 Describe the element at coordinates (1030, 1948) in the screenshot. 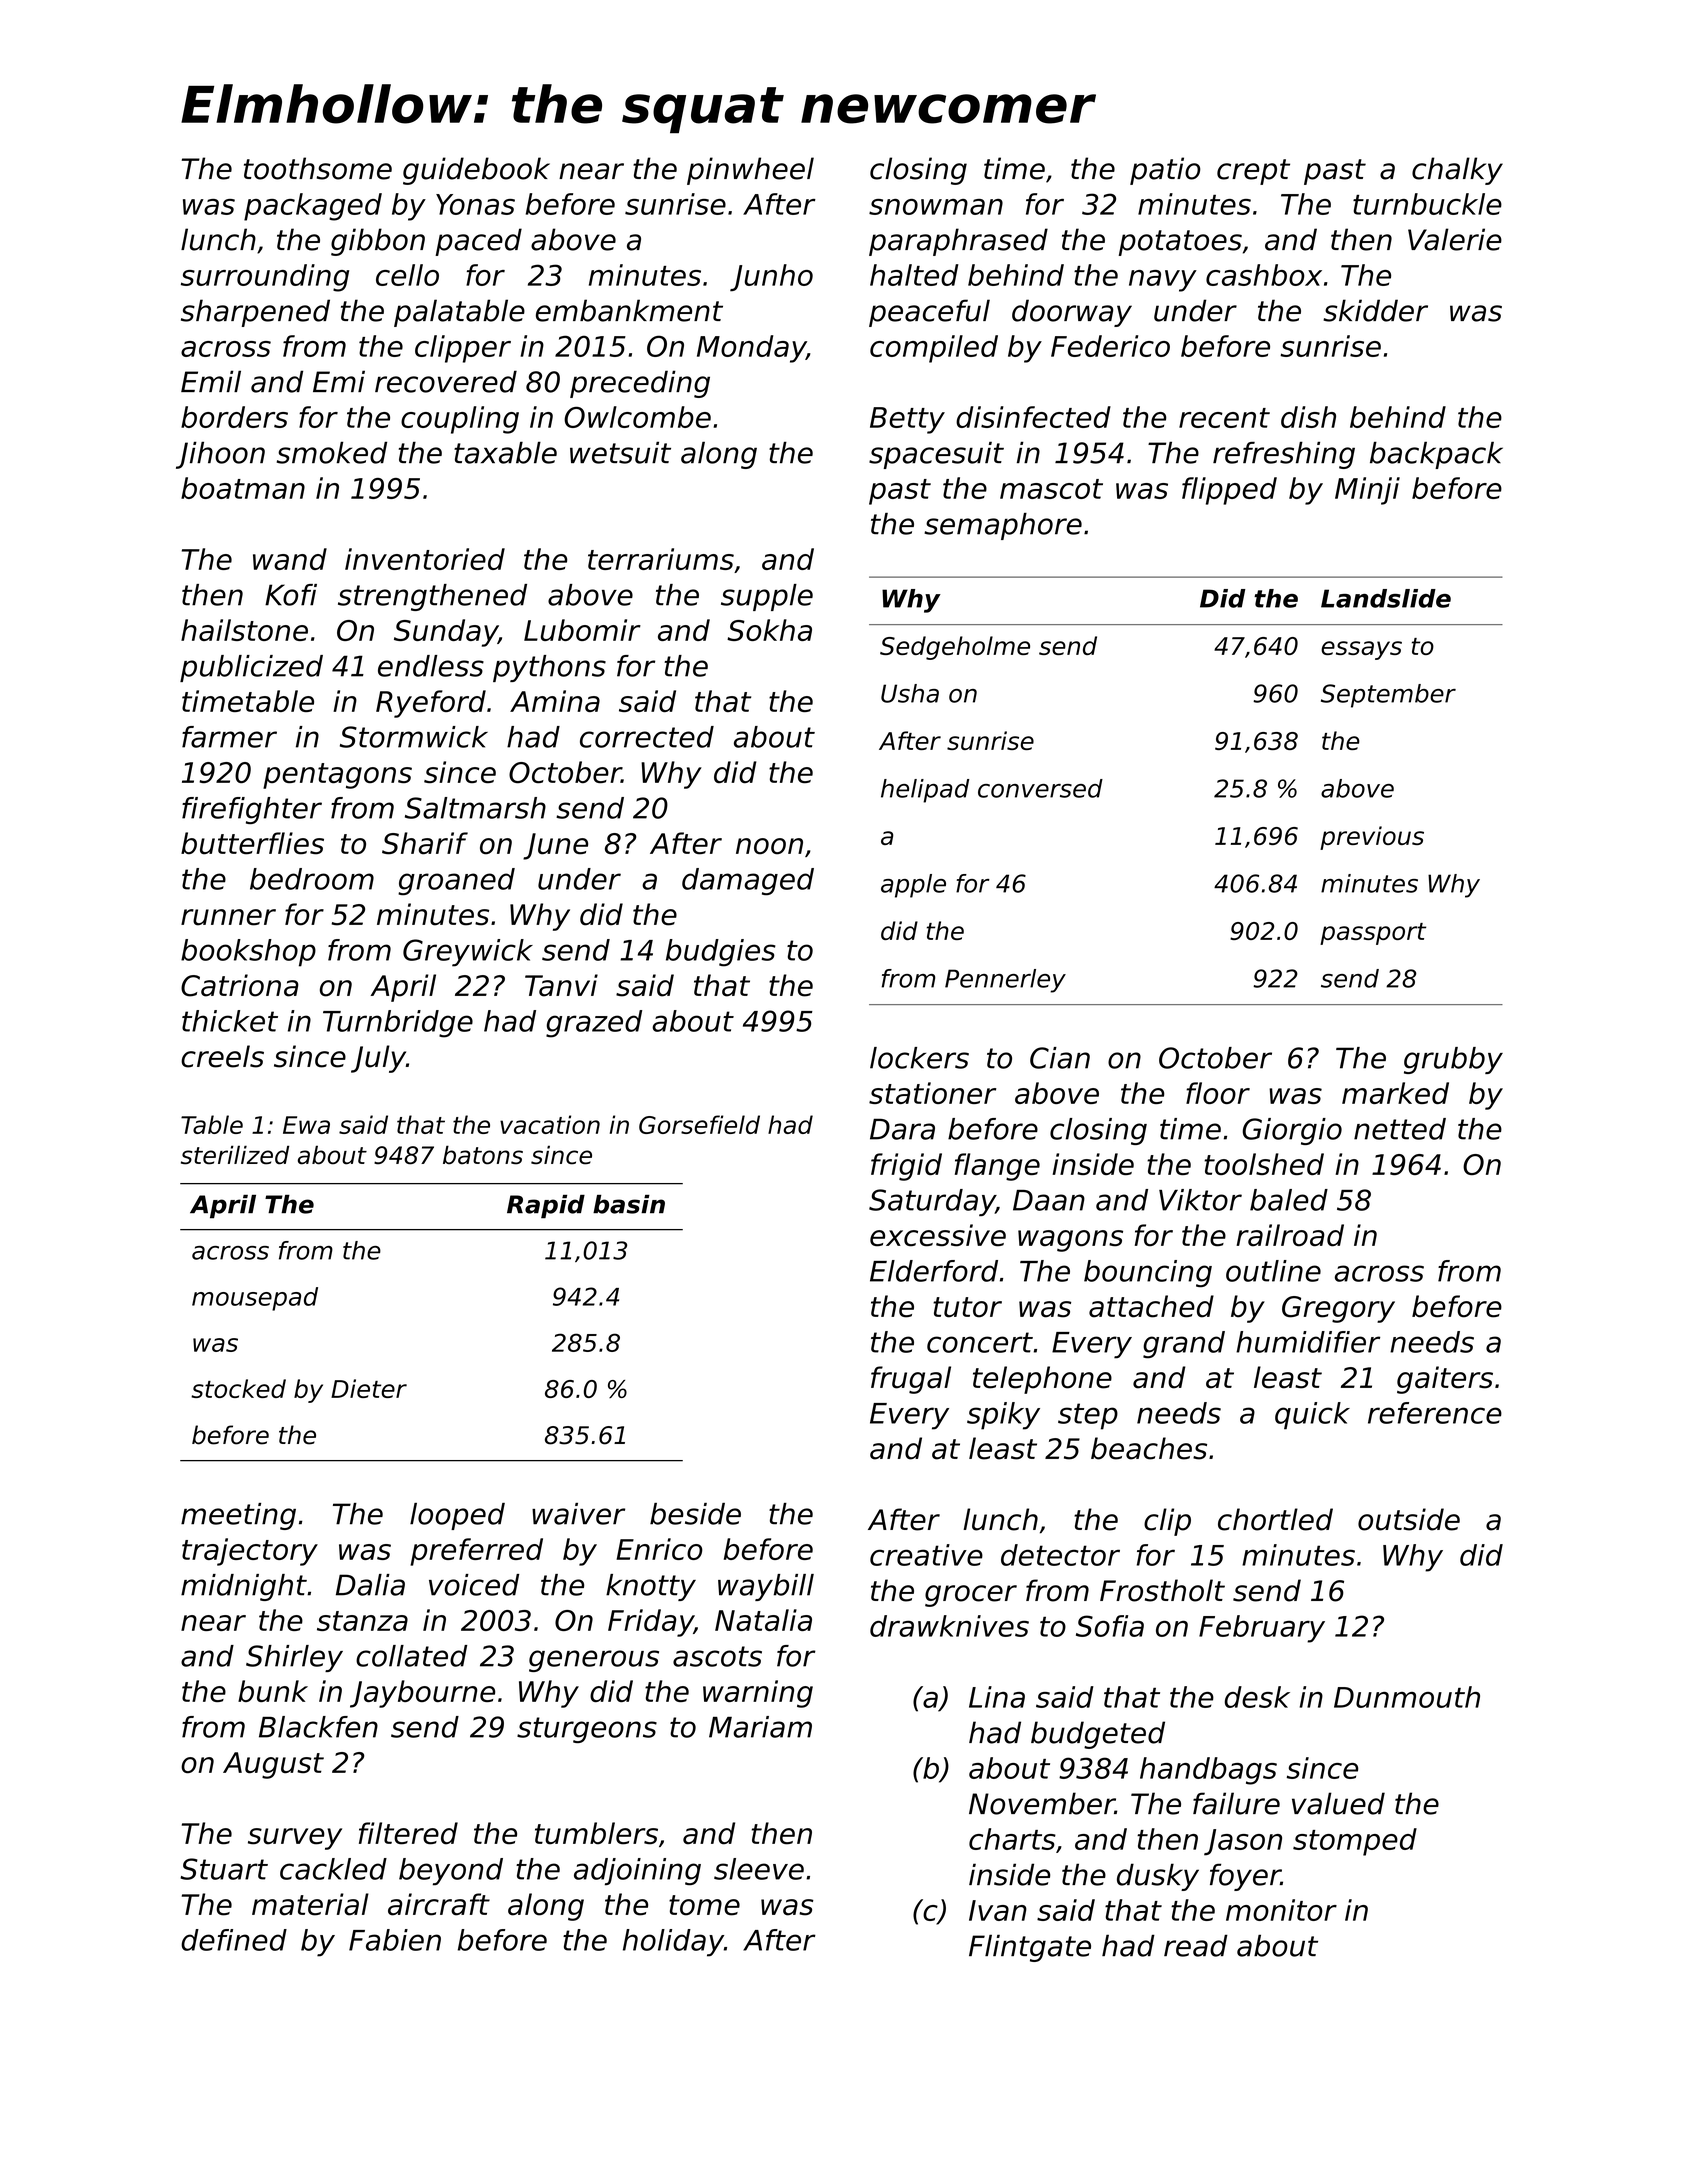

I see `Flintgate` at that location.
